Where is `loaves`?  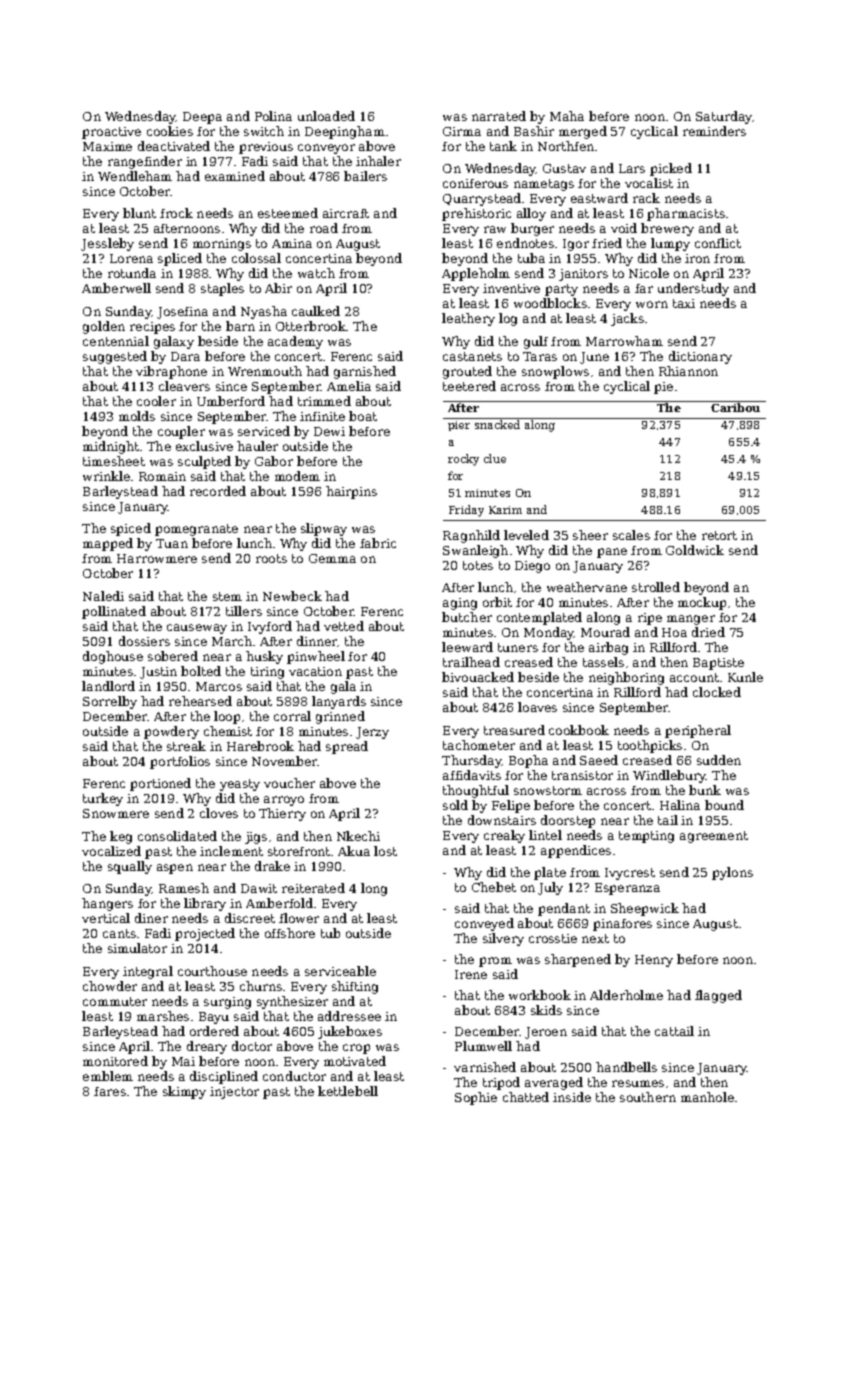 loaves is located at coordinates (537, 707).
